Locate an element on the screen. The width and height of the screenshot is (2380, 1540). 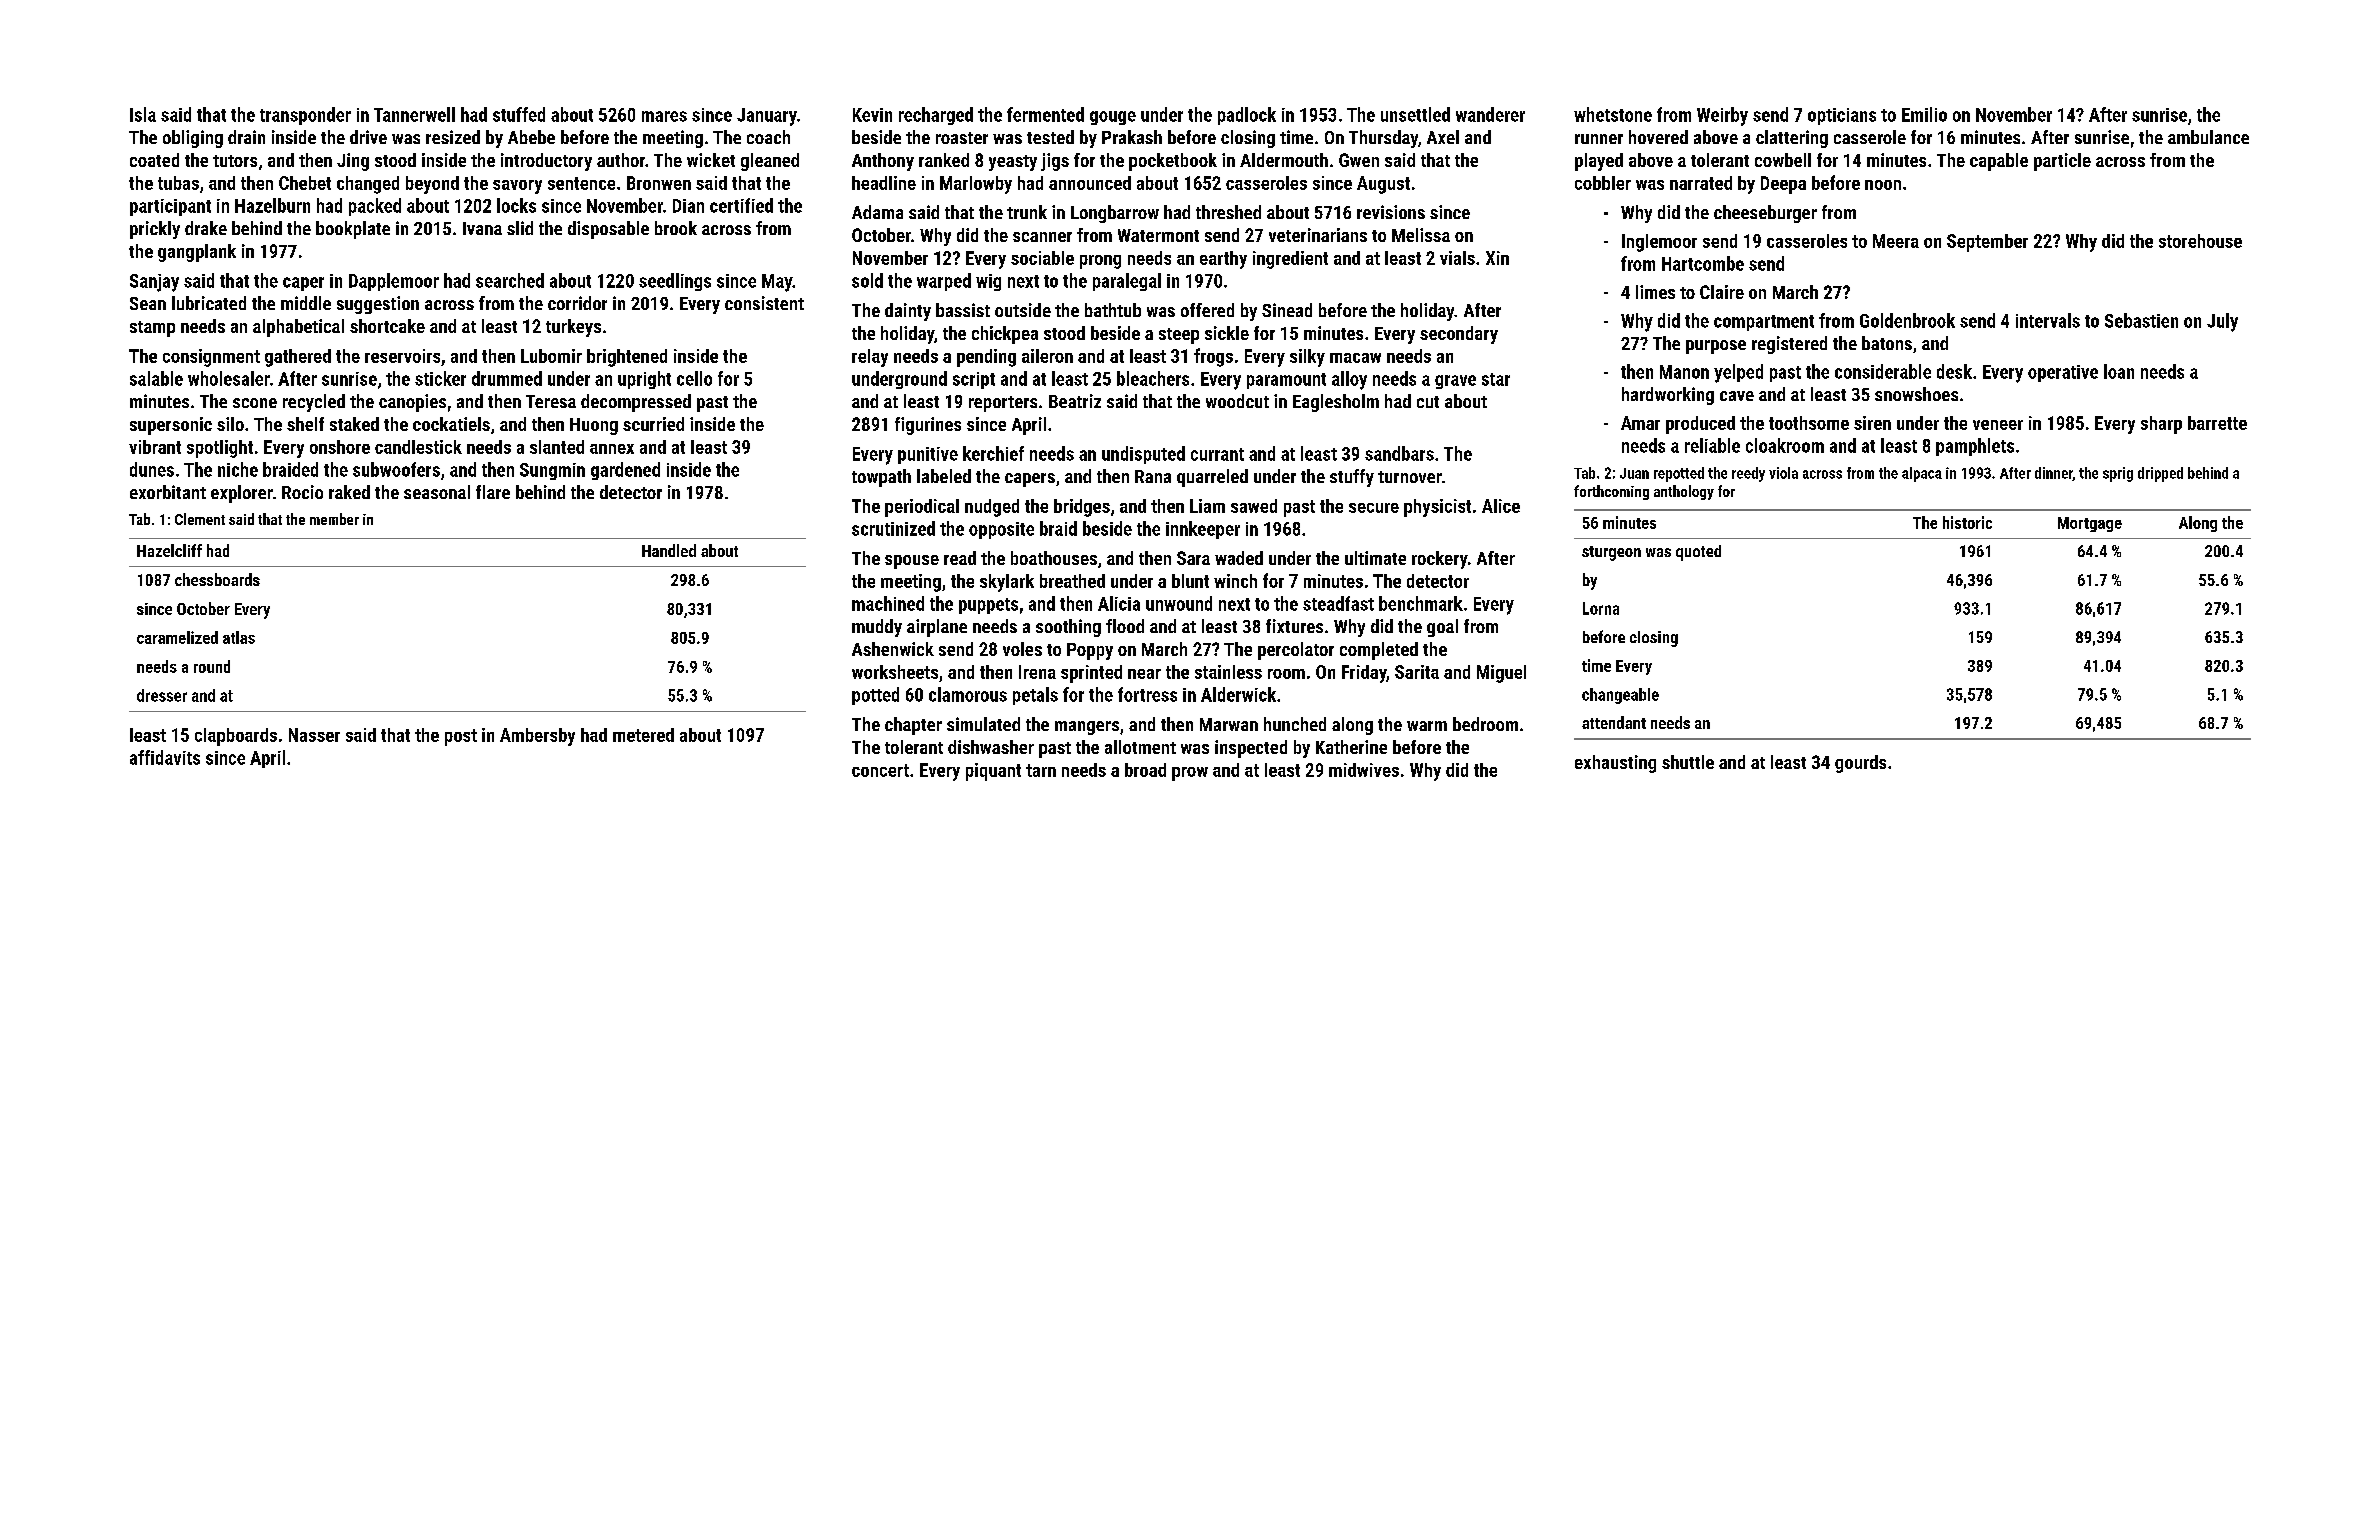
Adama is located at coordinates (877, 212).
